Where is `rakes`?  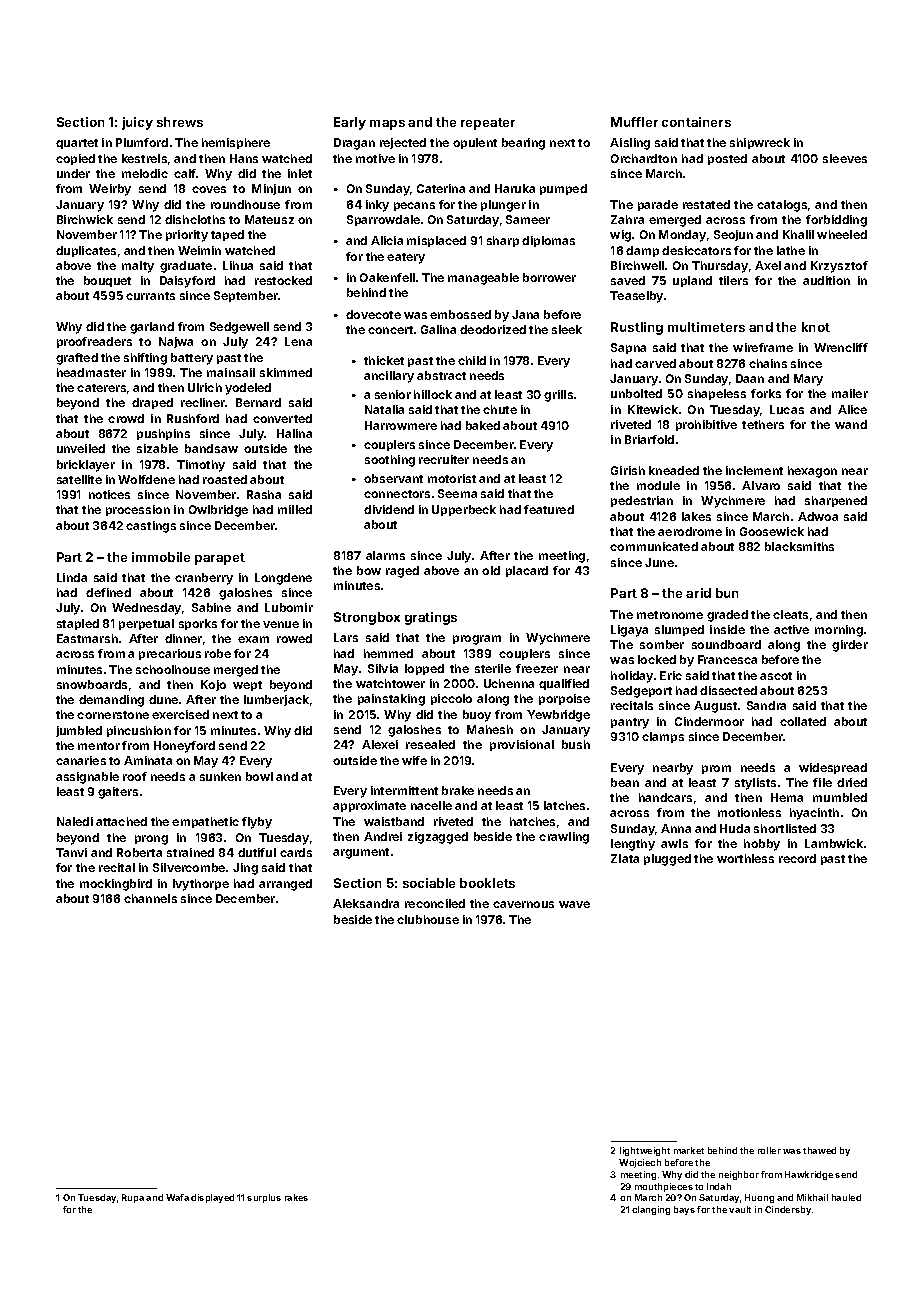 rakes is located at coordinates (296, 1197).
